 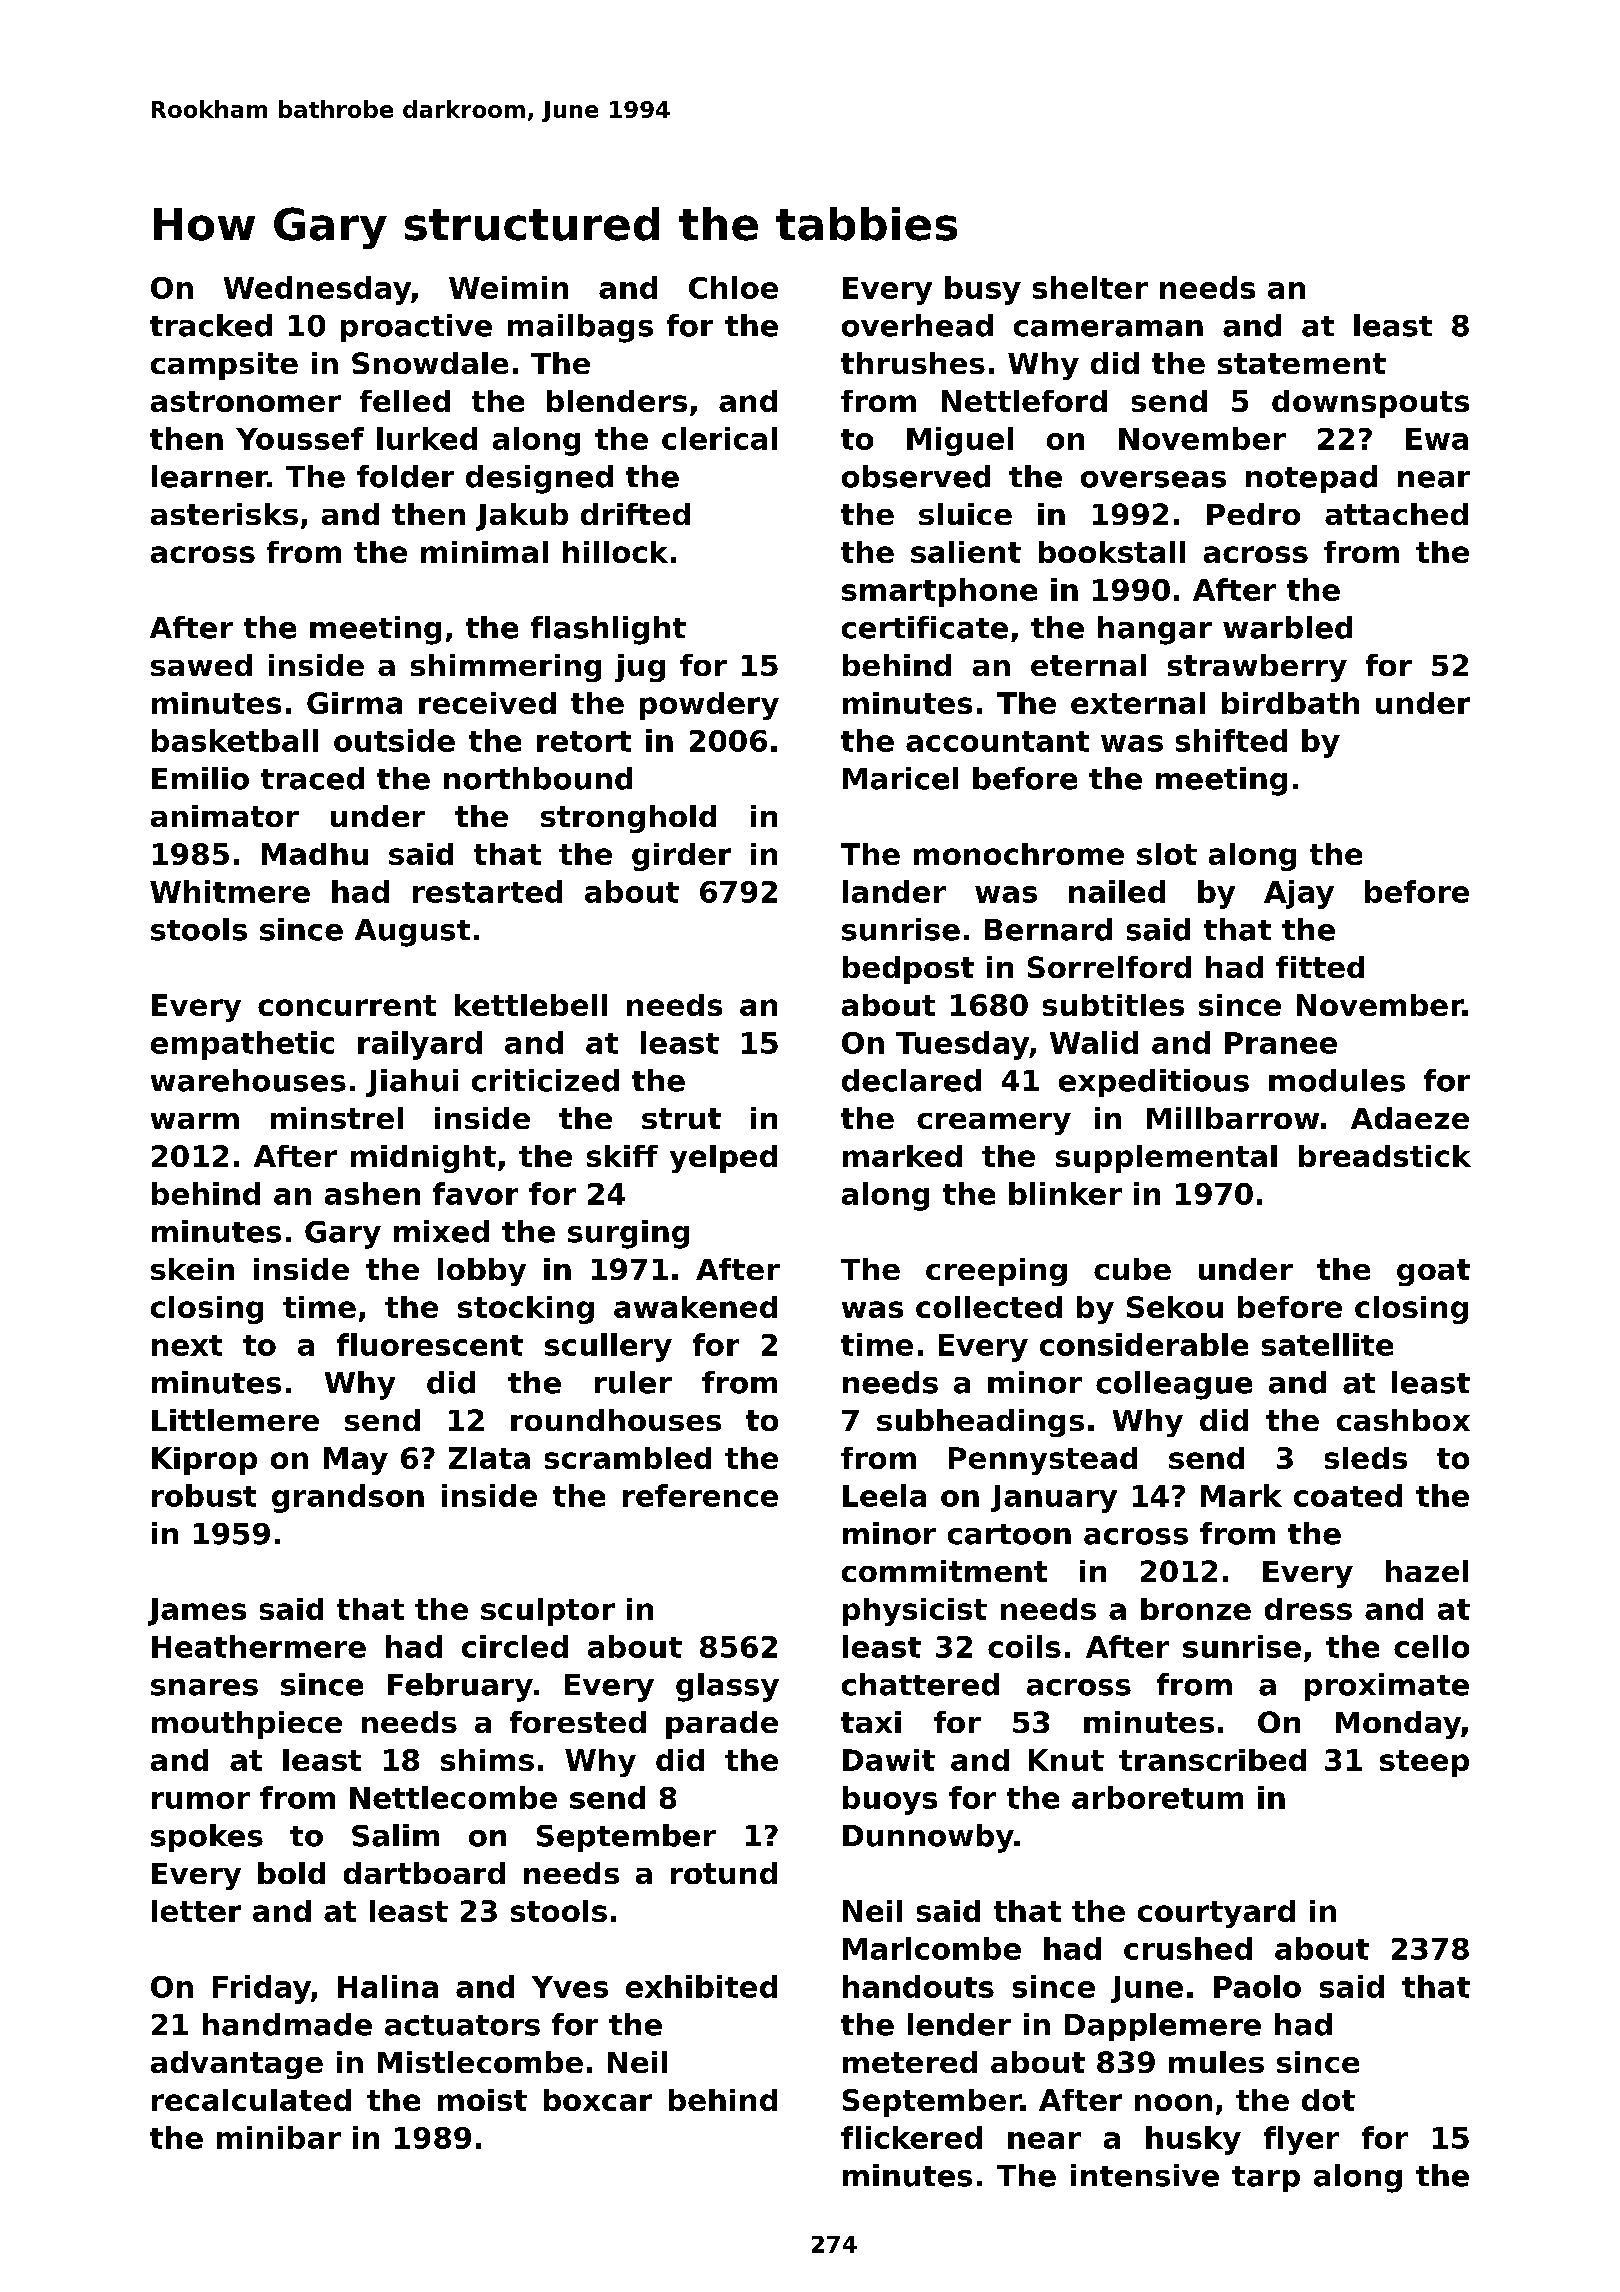 I want to click on proximate, so click(x=1387, y=1687).
